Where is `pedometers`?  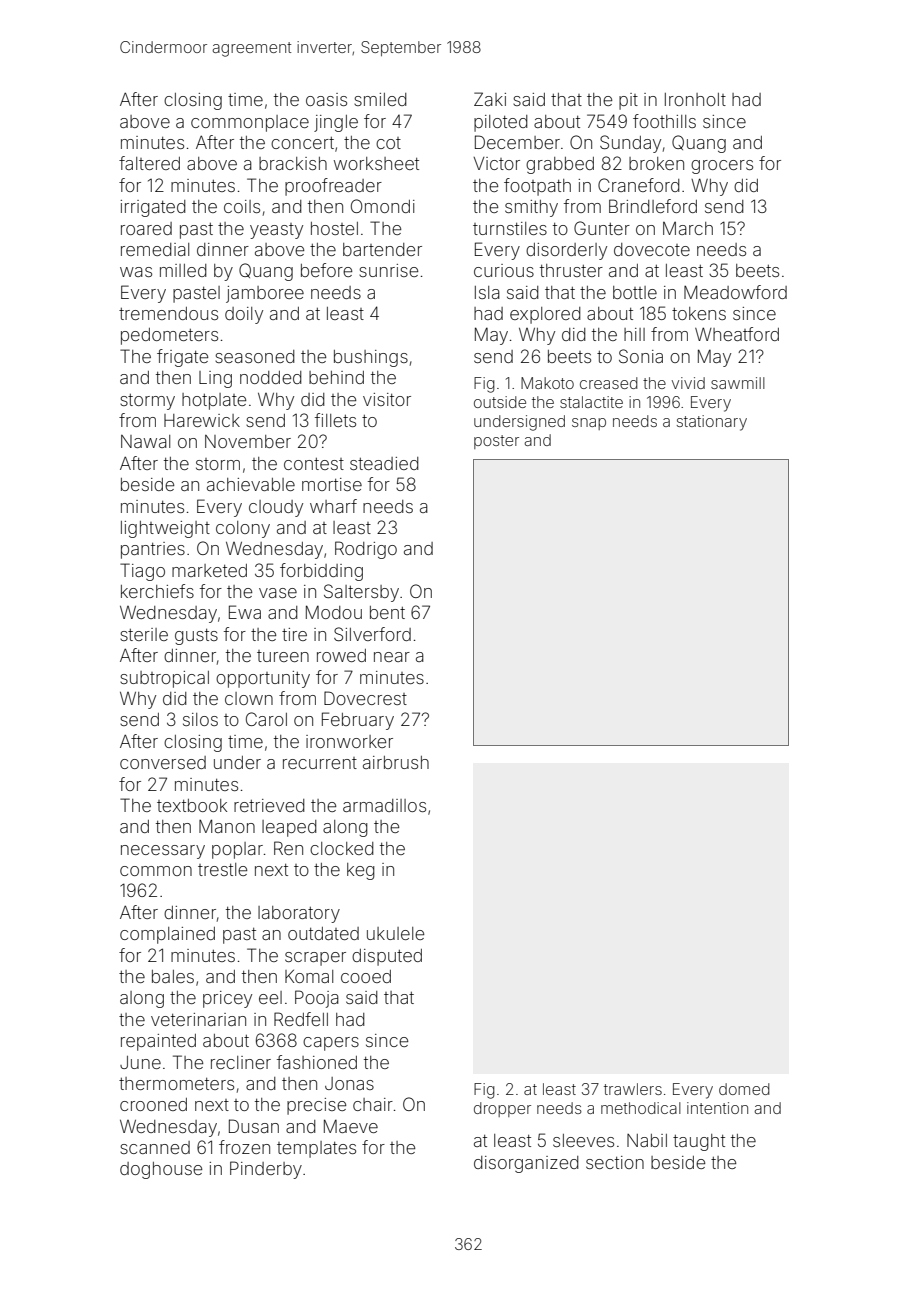
pedometers is located at coordinates (169, 336).
